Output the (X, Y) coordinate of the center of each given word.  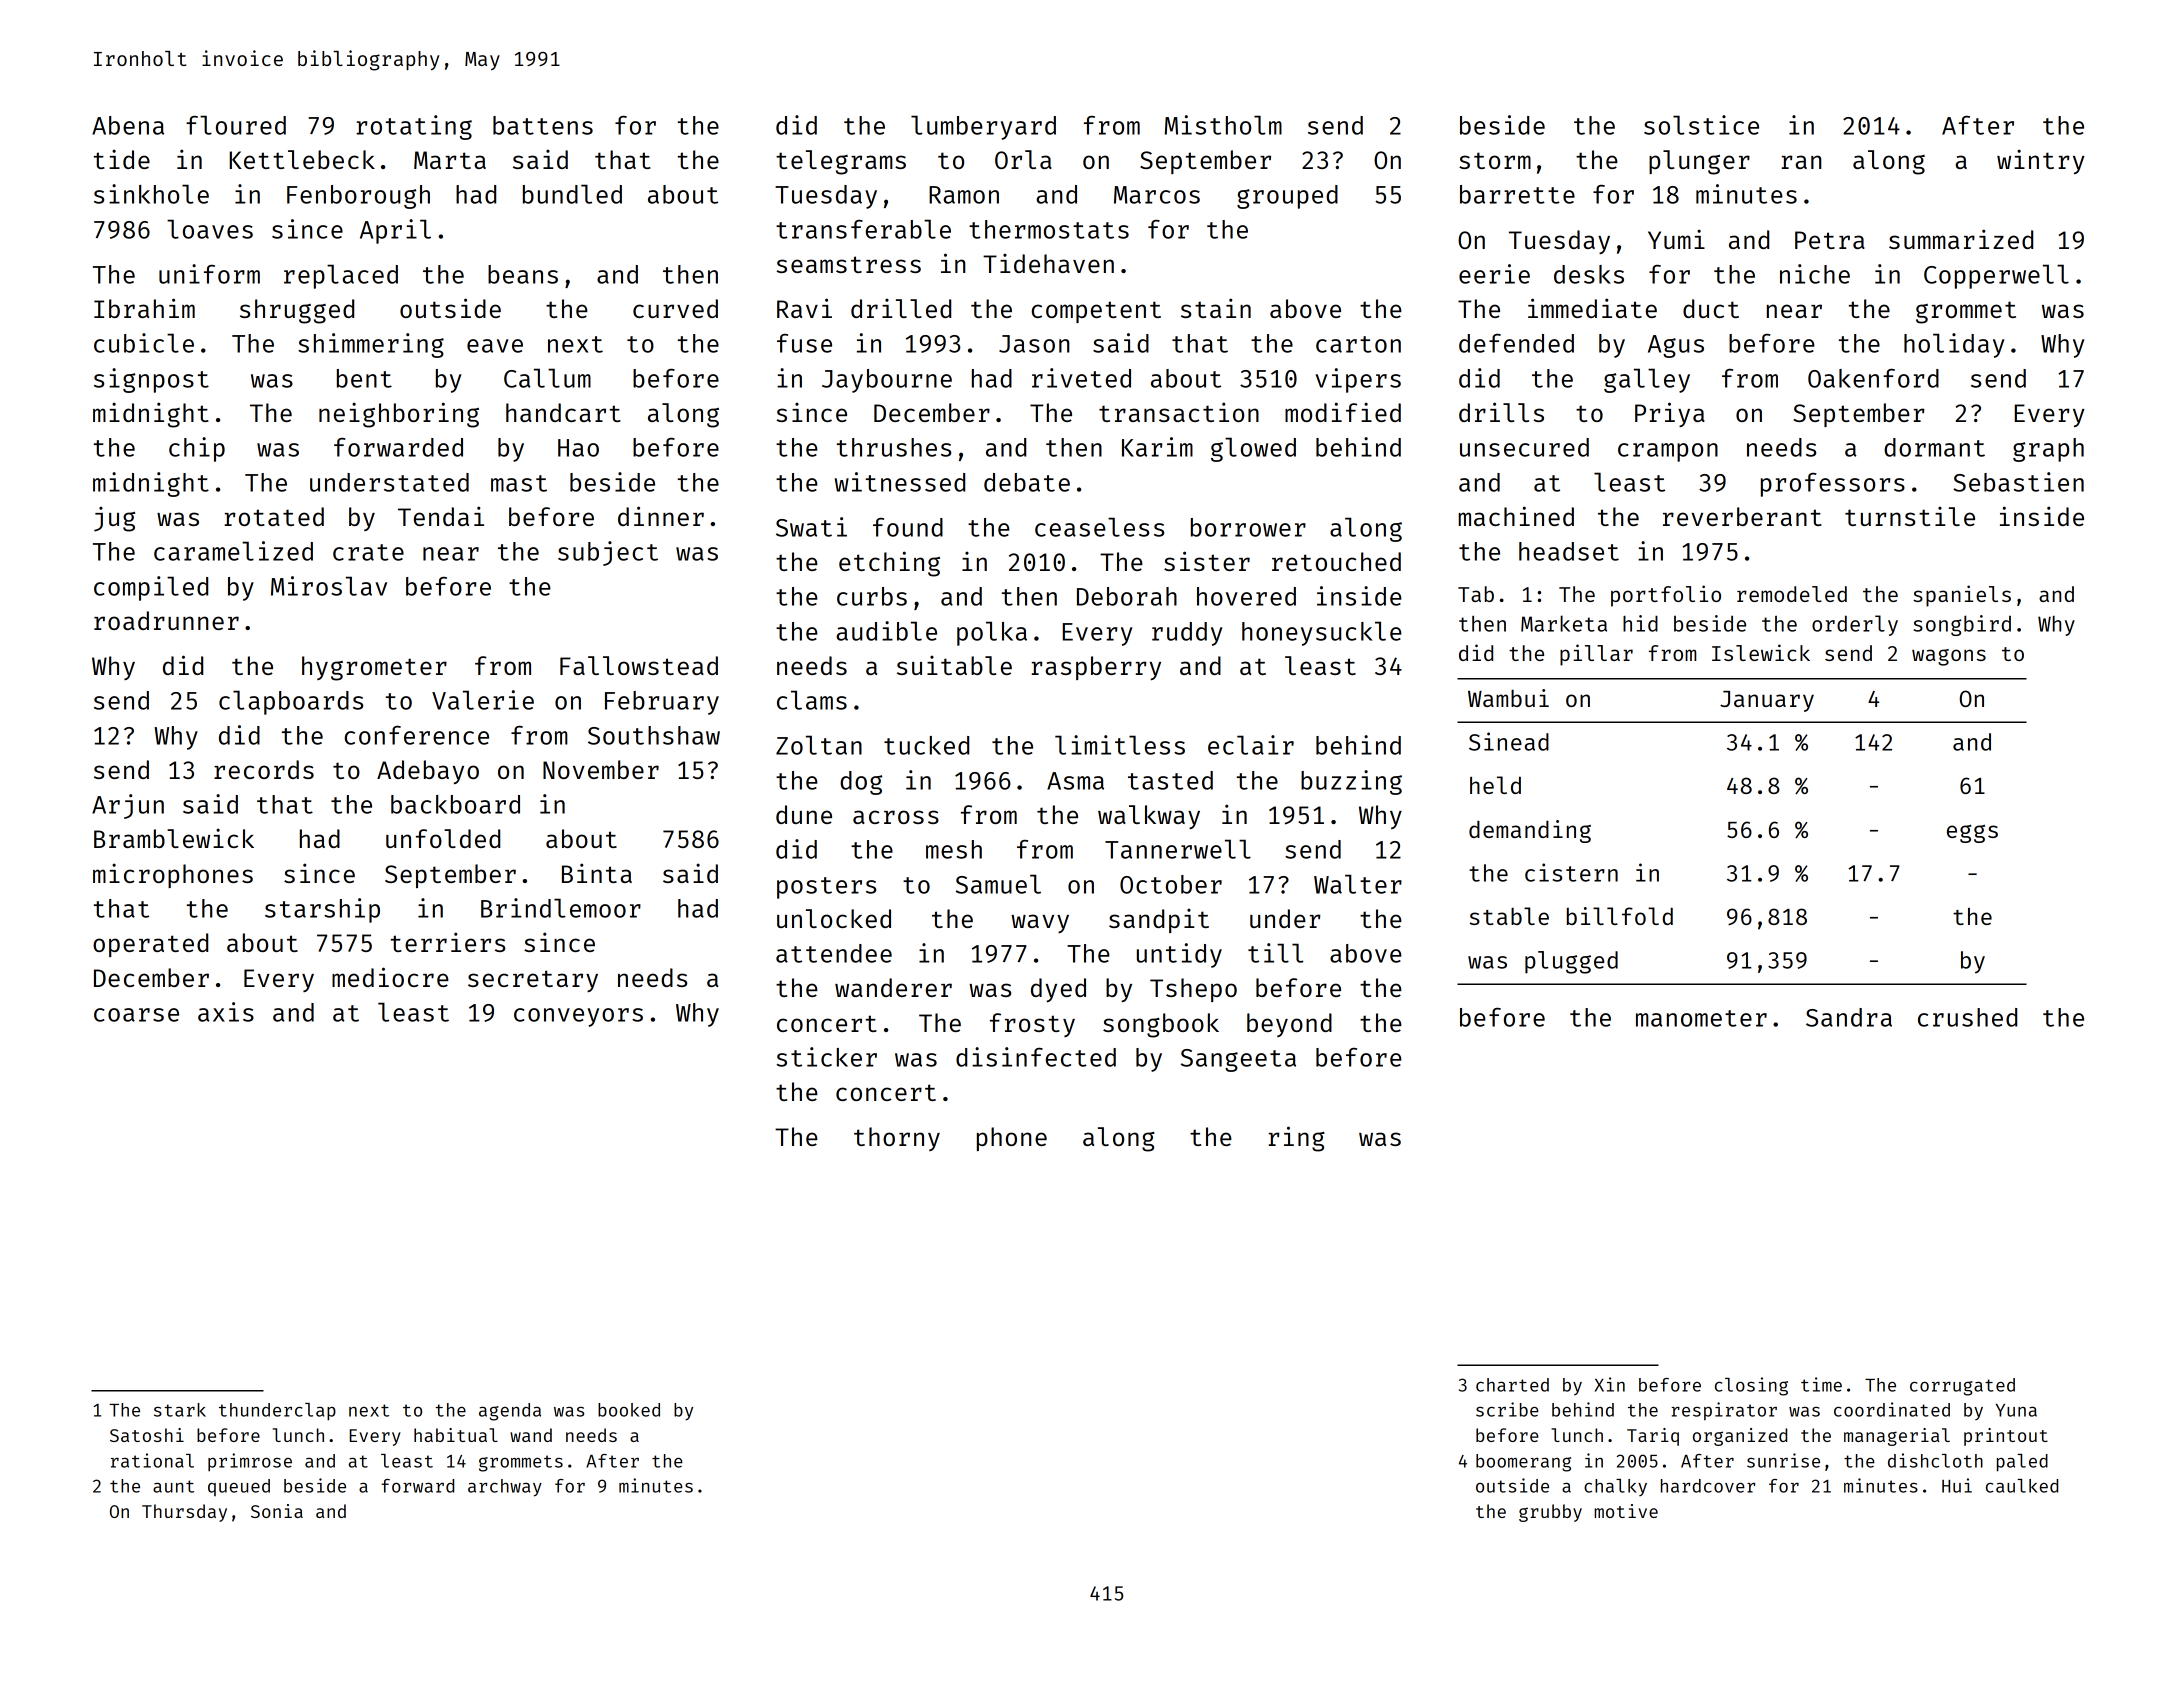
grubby (1550, 1513)
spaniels (1962, 596)
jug (114, 519)
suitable (954, 665)
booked (629, 1410)
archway (505, 1488)
